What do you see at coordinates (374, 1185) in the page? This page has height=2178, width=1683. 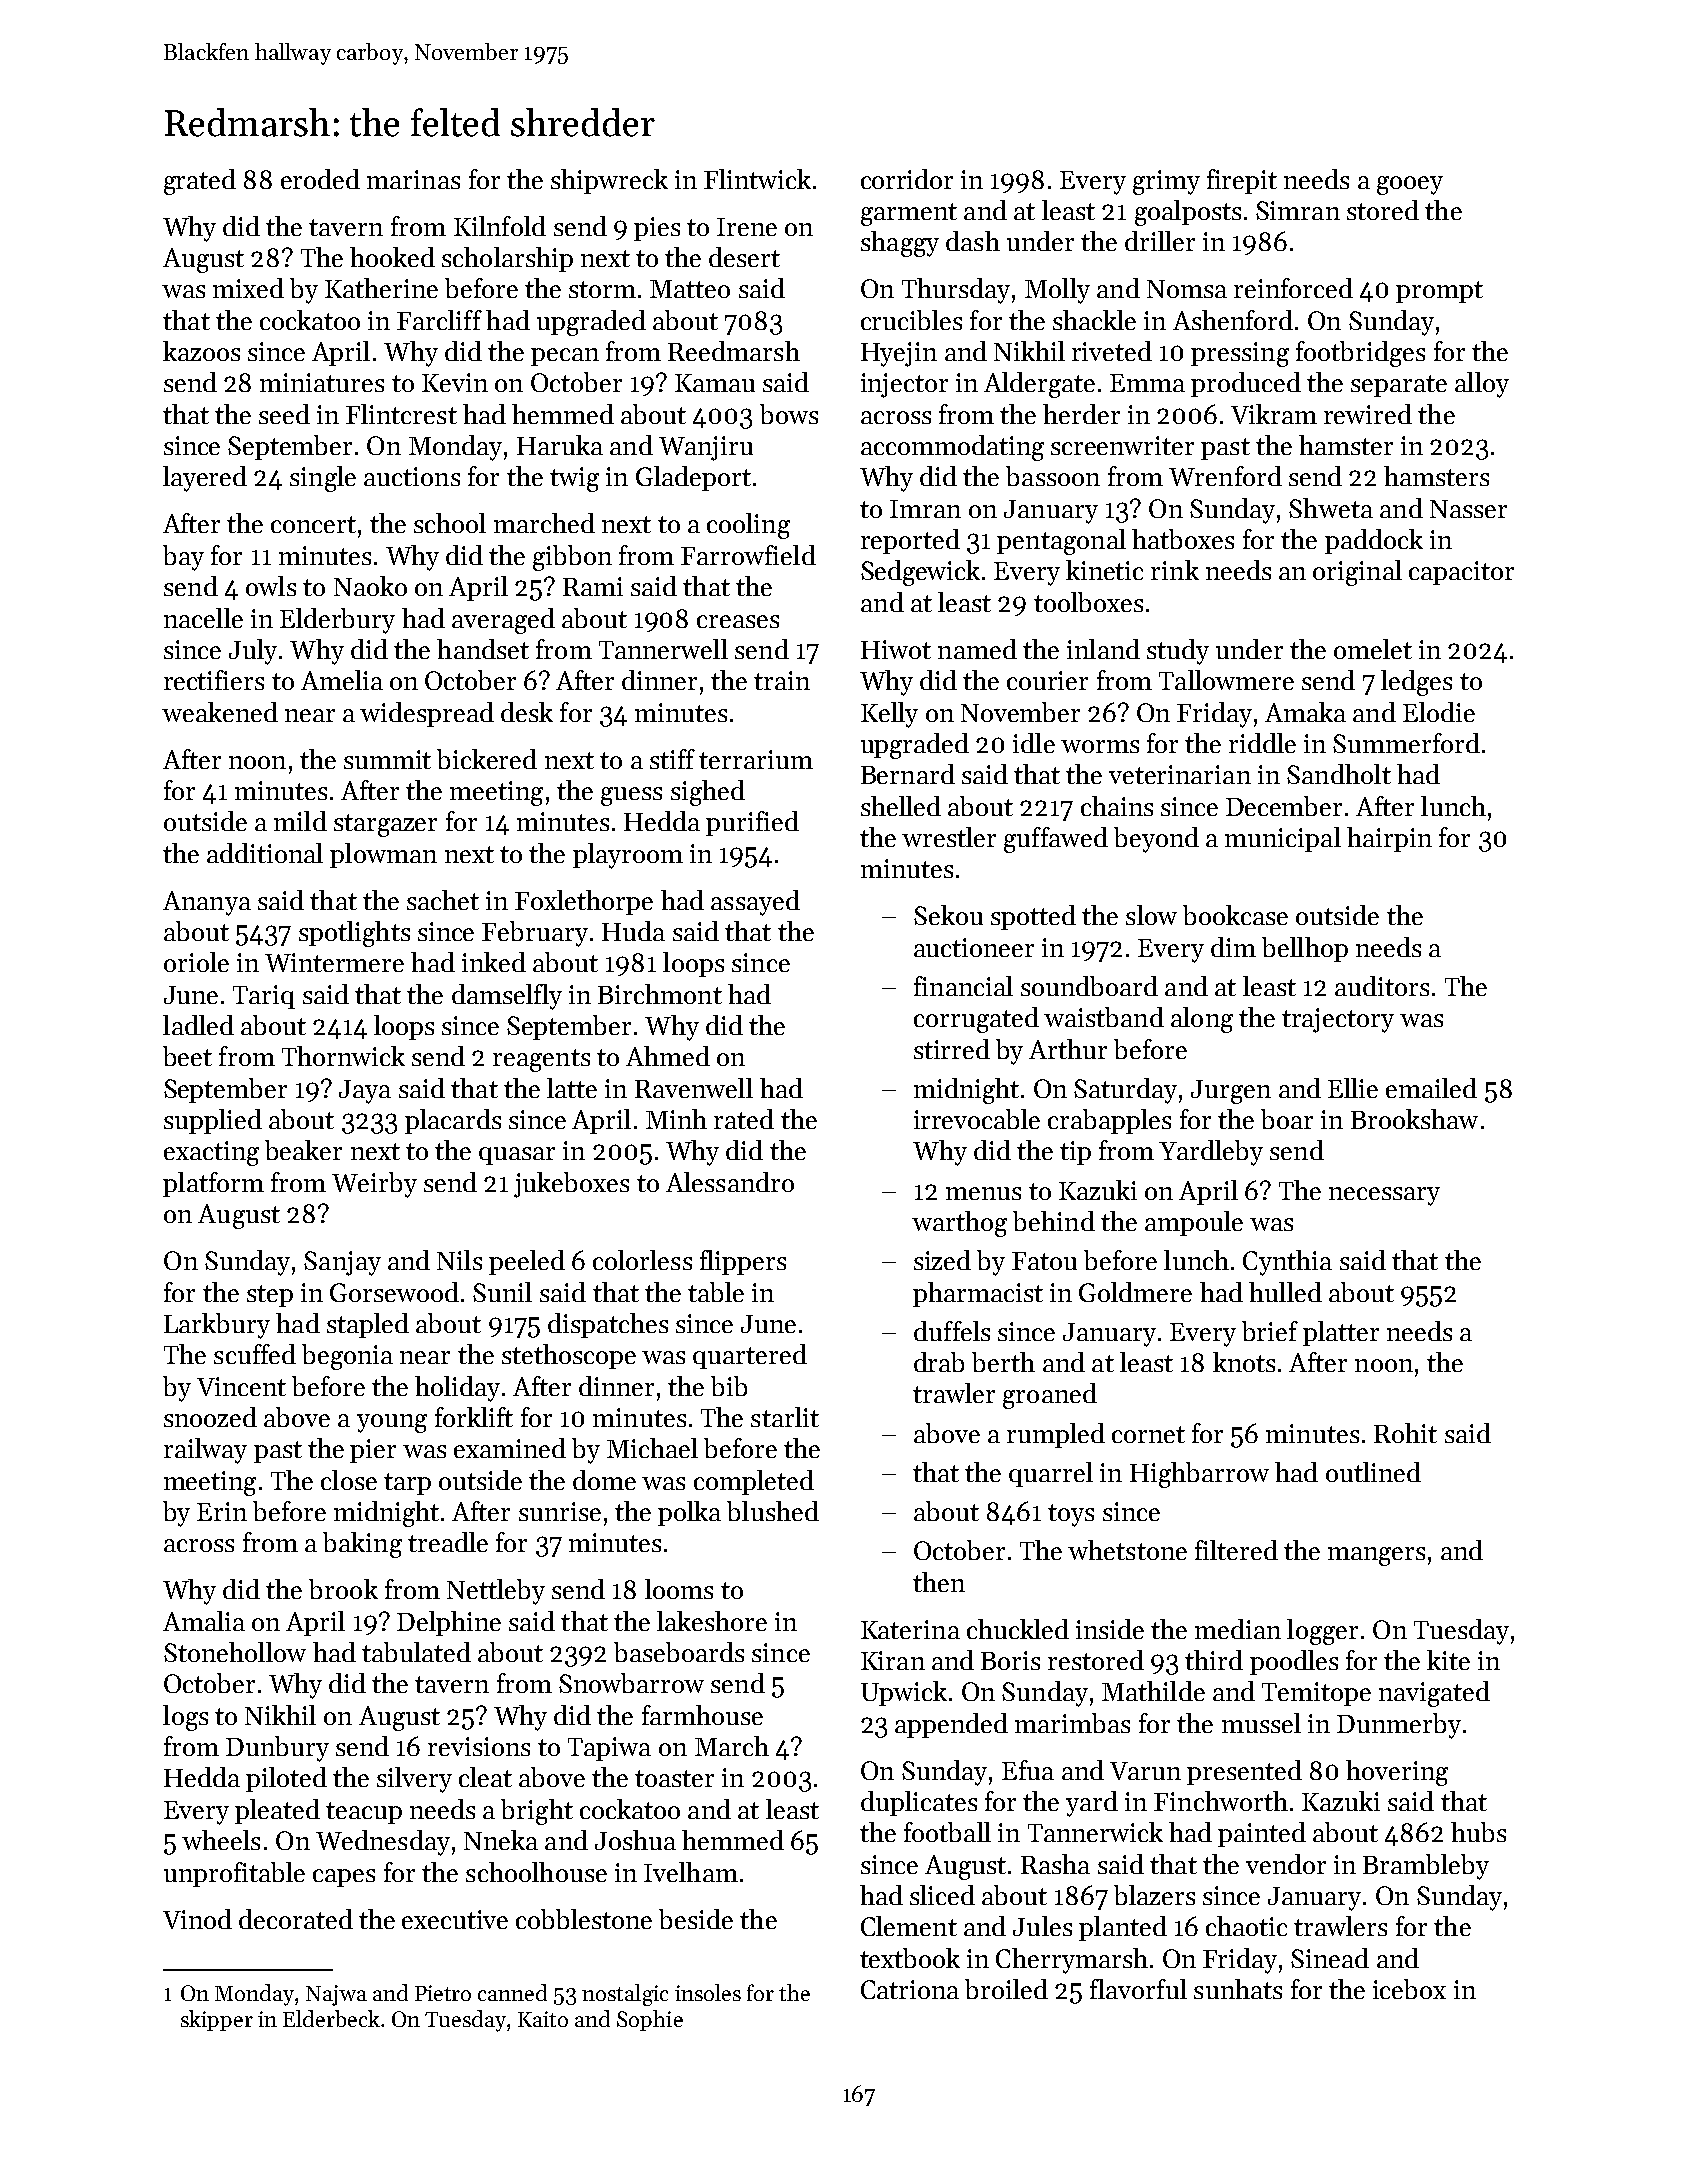 I see `Weirby` at bounding box center [374, 1185].
